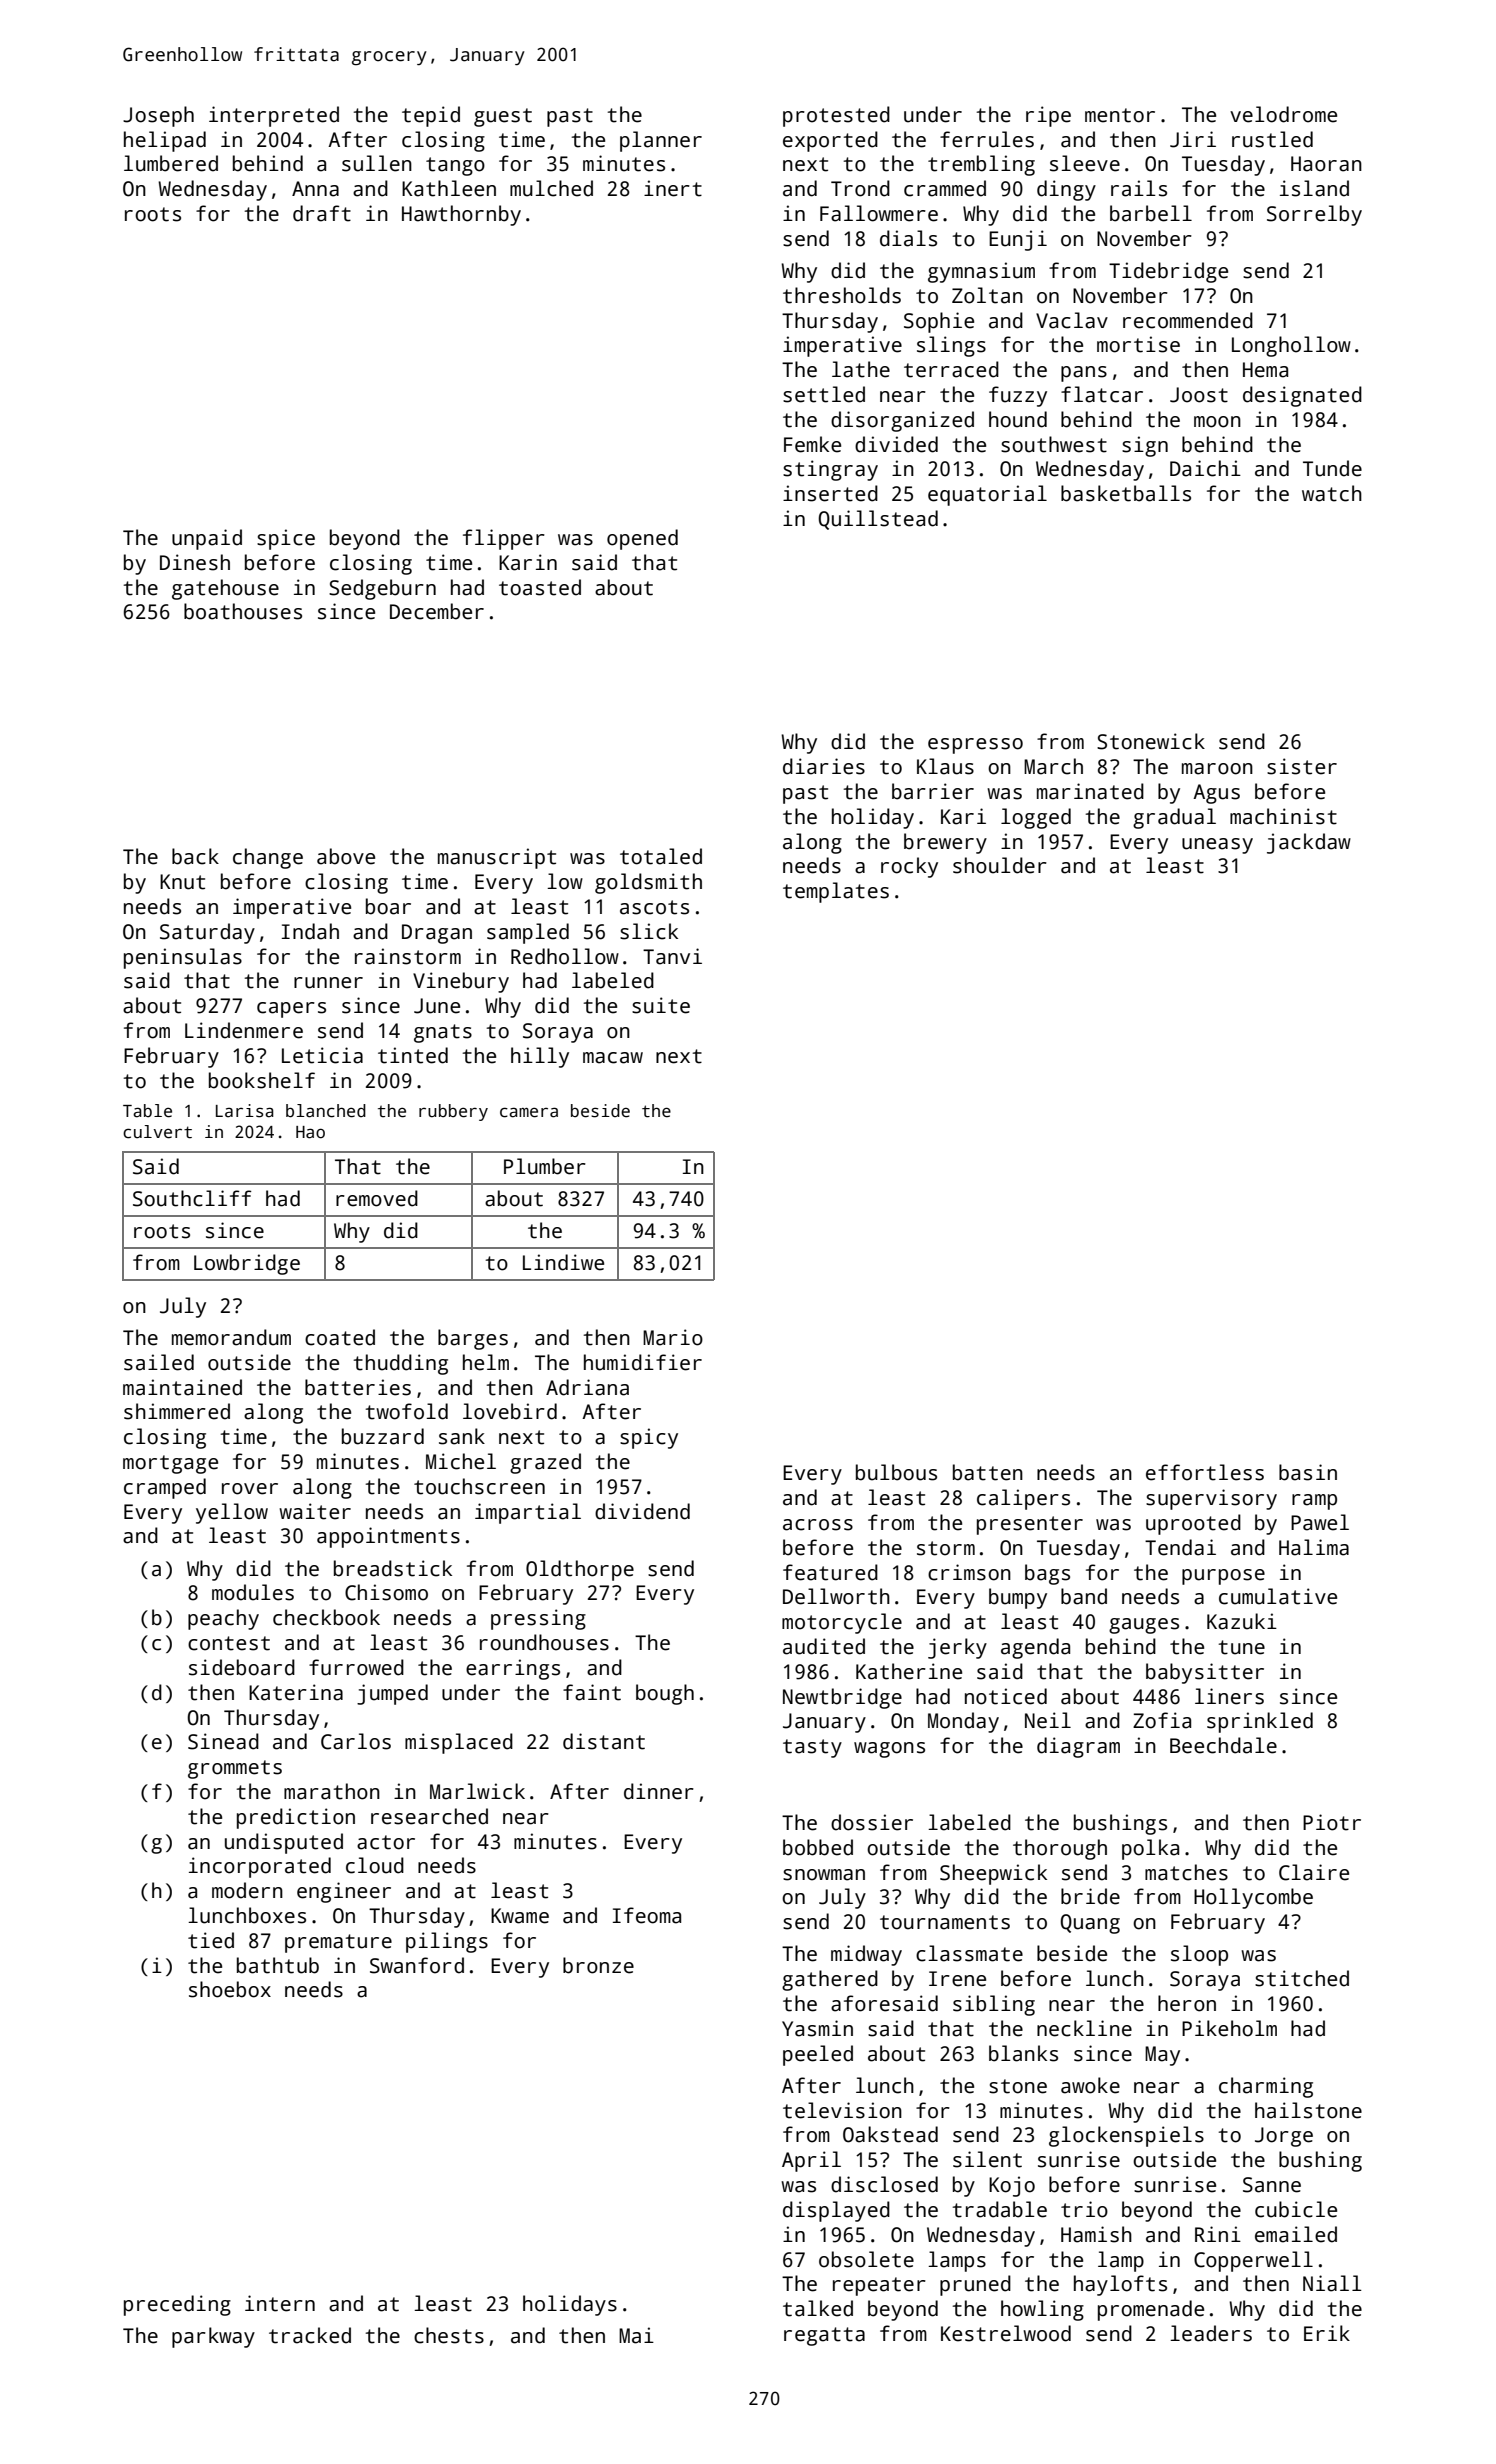 The width and height of the page is (1496, 2464). What do you see at coordinates (1205, 1472) in the page?
I see `effortless` at bounding box center [1205, 1472].
